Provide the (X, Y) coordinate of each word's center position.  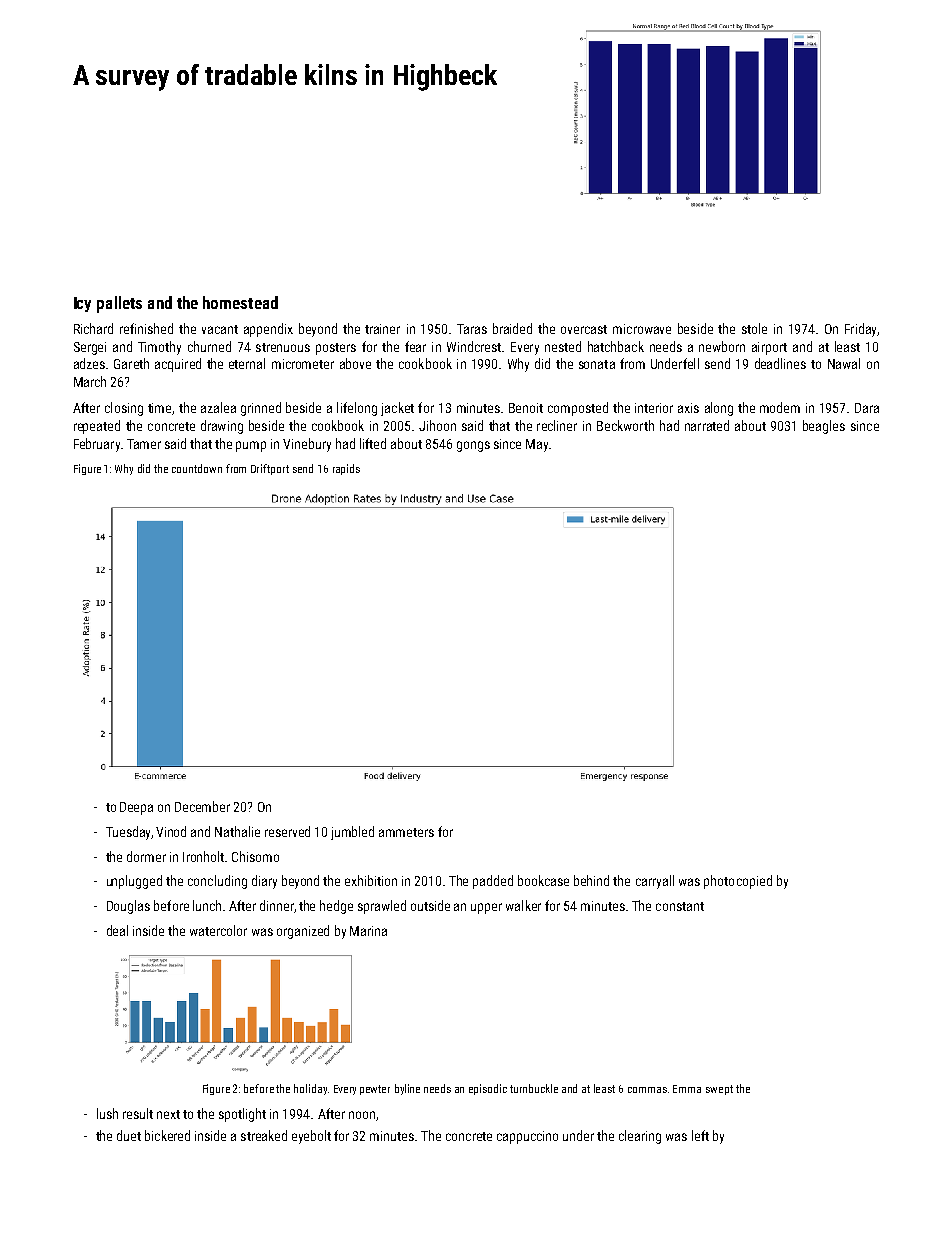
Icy (82, 304)
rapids (346, 469)
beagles (824, 427)
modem (780, 407)
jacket (397, 409)
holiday (310, 1089)
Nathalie (237, 831)
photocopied (738, 882)
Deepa (136, 808)
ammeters (406, 832)
